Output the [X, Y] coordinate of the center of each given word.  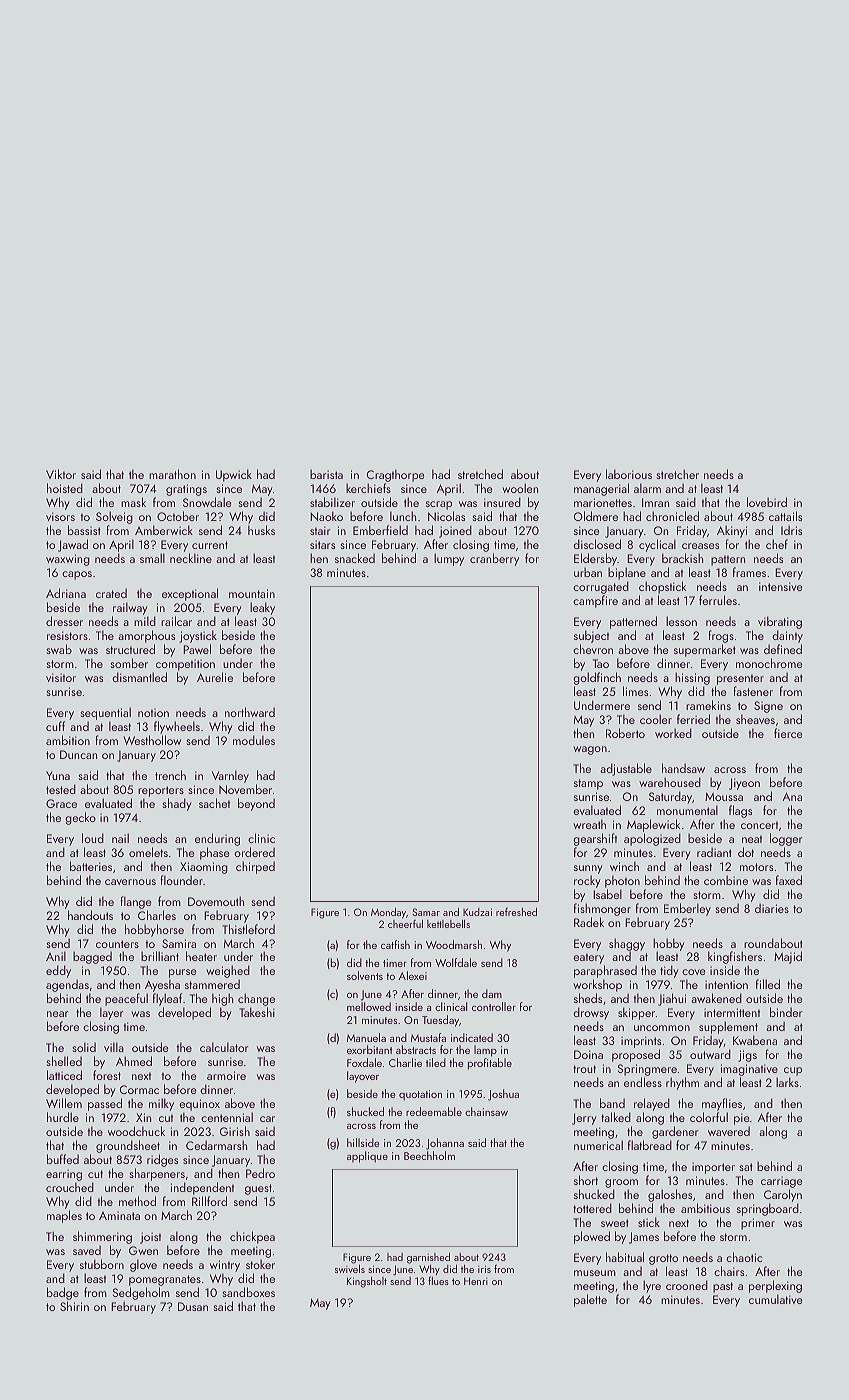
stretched [480, 474]
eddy [58, 971]
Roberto [625, 733]
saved [87, 1250]
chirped [255, 867]
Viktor [61, 474]
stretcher [677, 474]
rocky [587, 881]
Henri [476, 1281]
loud [93, 838]
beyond [256, 804]
